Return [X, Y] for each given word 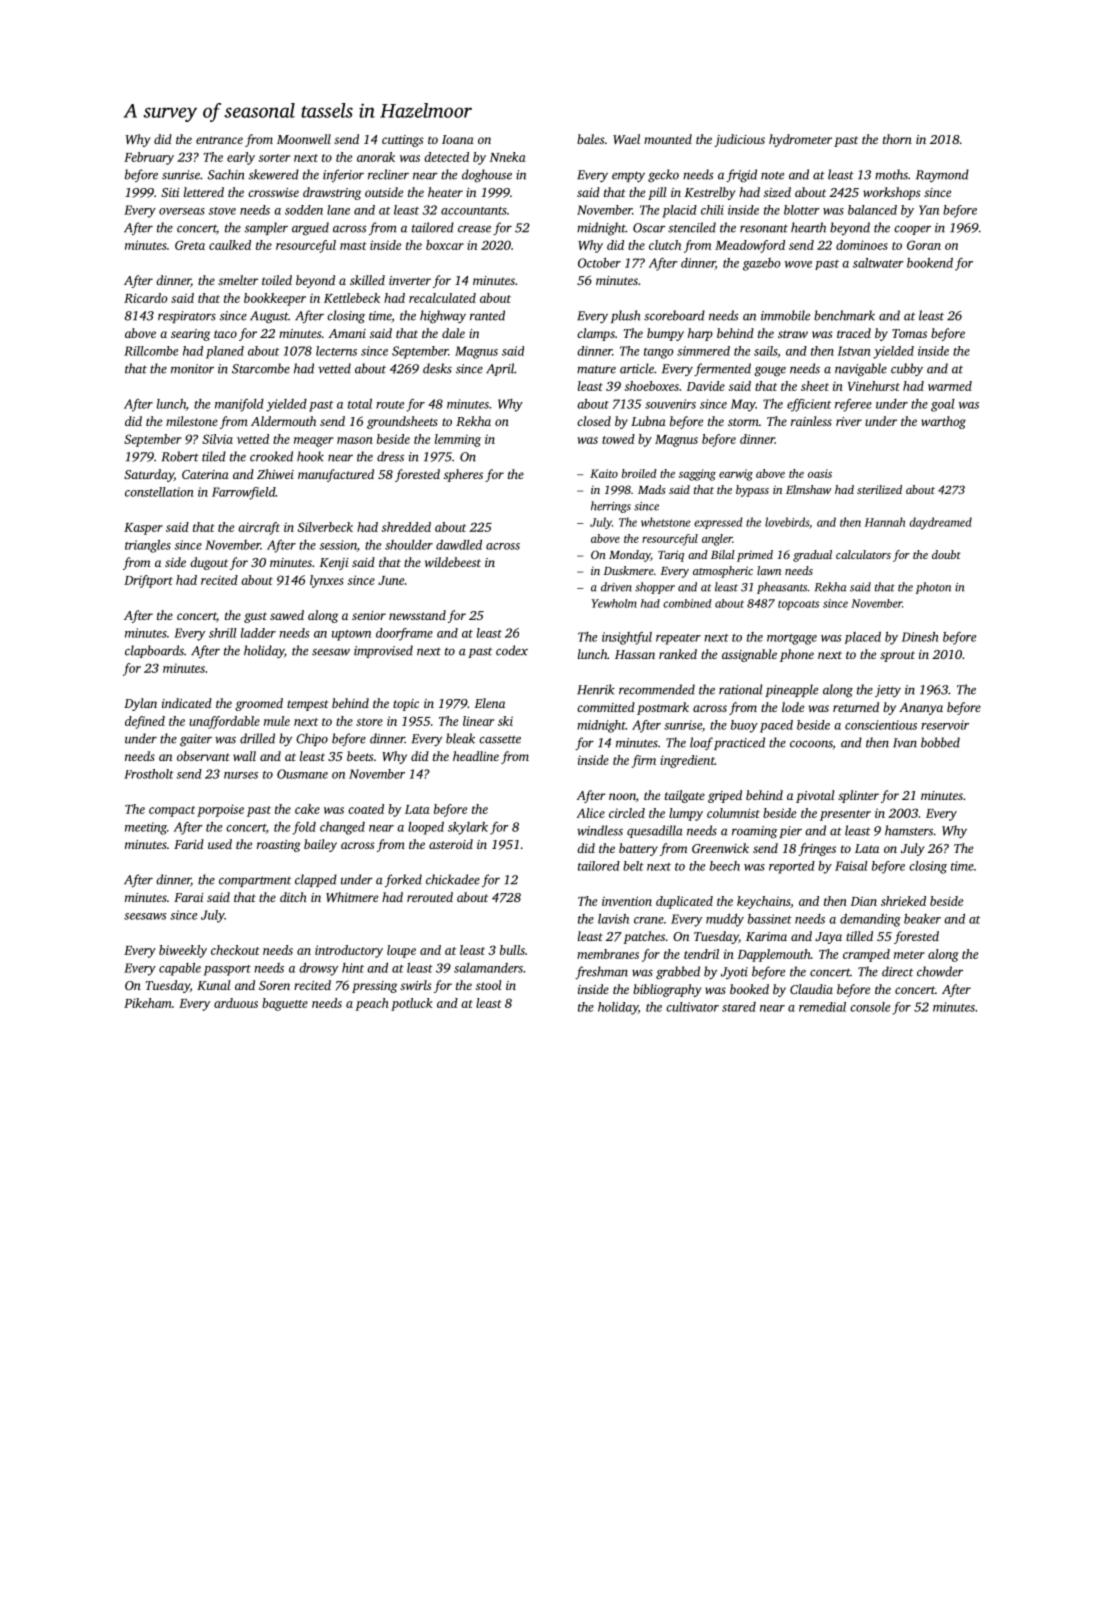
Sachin [226, 174]
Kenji [334, 564]
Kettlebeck [352, 298]
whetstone [665, 522]
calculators [863, 554]
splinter [858, 796]
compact [172, 811]
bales [590, 139]
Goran [924, 245]
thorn [897, 139]
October [599, 263]
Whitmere [352, 897]
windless [600, 830]
